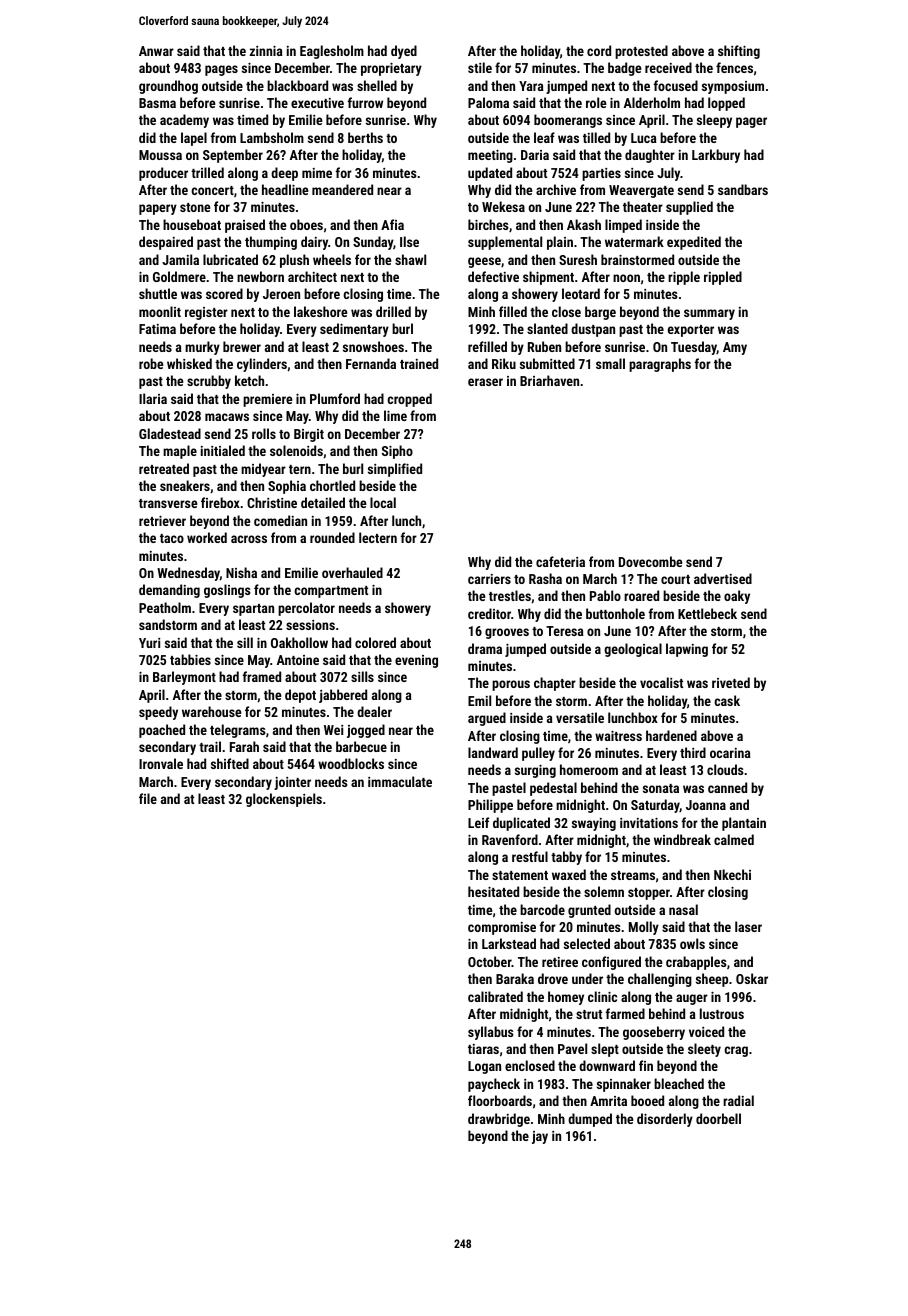  Describe the element at coordinates (687, 650) in the screenshot. I see `lapwing` at that location.
